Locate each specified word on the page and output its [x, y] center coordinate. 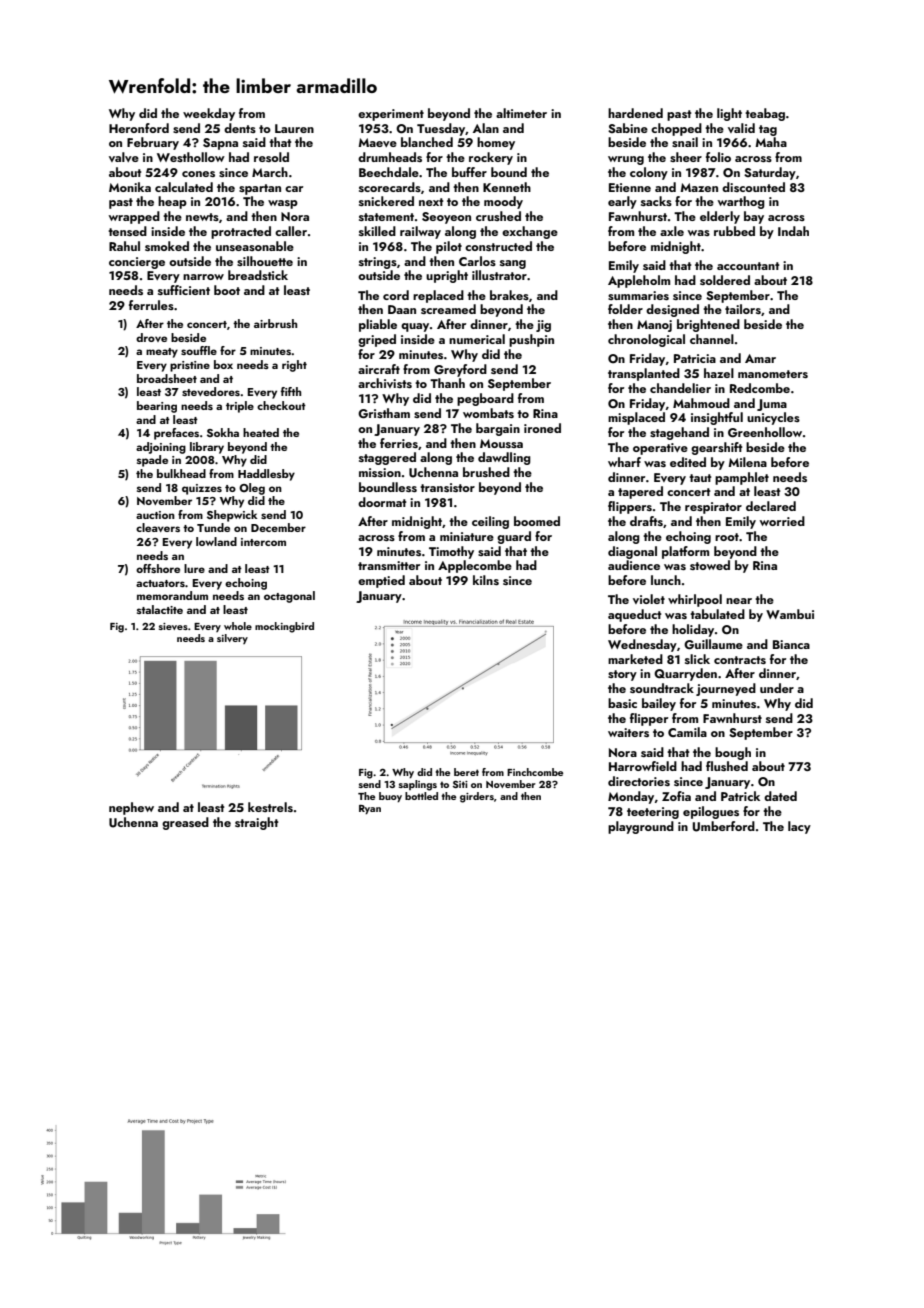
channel [712, 339]
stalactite [160, 609]
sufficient [184, 290]
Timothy [451, 552]
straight [257, 823]
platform [685, 552]
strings [378, 263]
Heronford [139, 128]
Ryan [370, 809]
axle [672, 231]
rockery [491, 158]
